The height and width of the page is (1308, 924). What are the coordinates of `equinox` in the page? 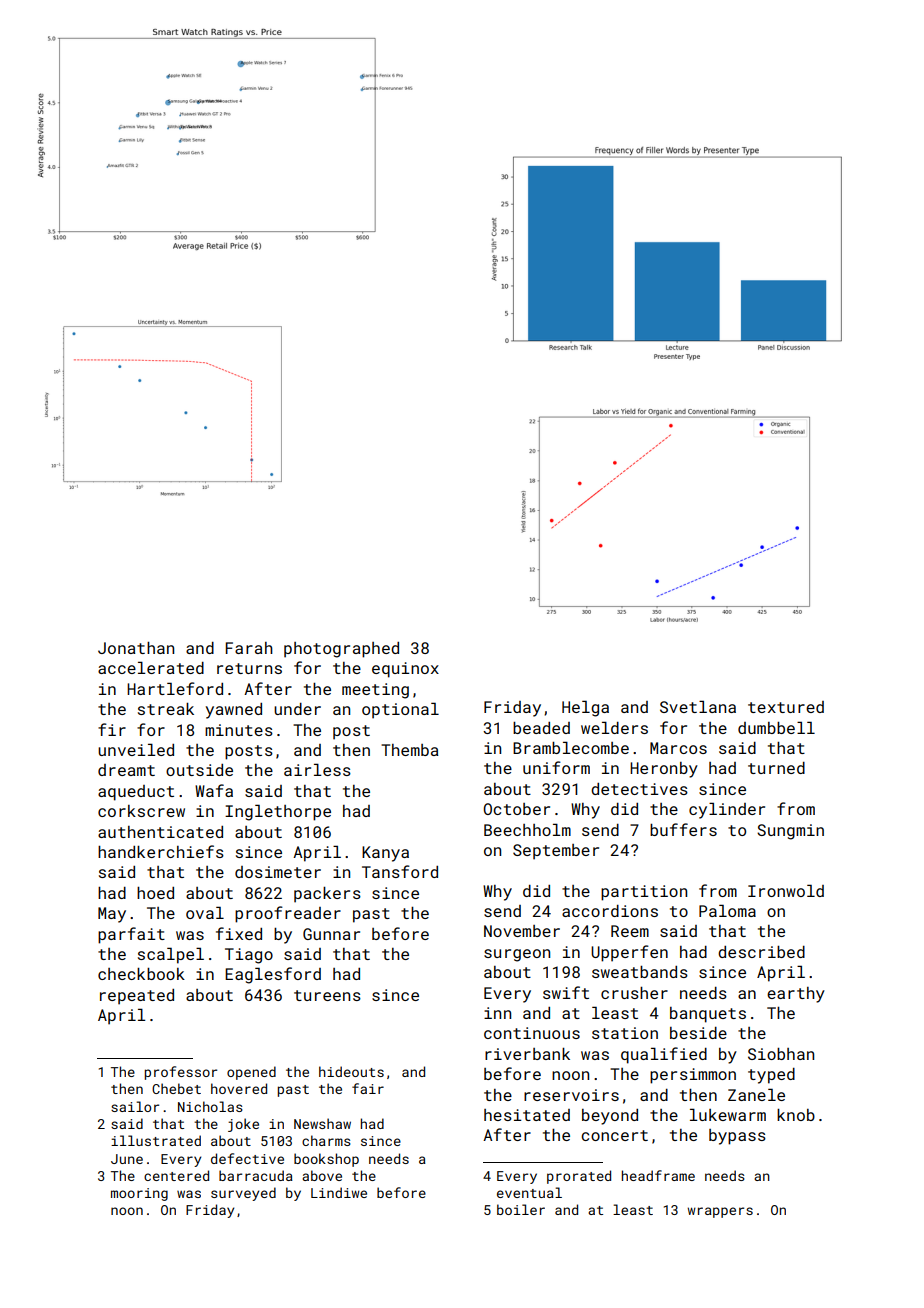 It's located at (405, 670).
